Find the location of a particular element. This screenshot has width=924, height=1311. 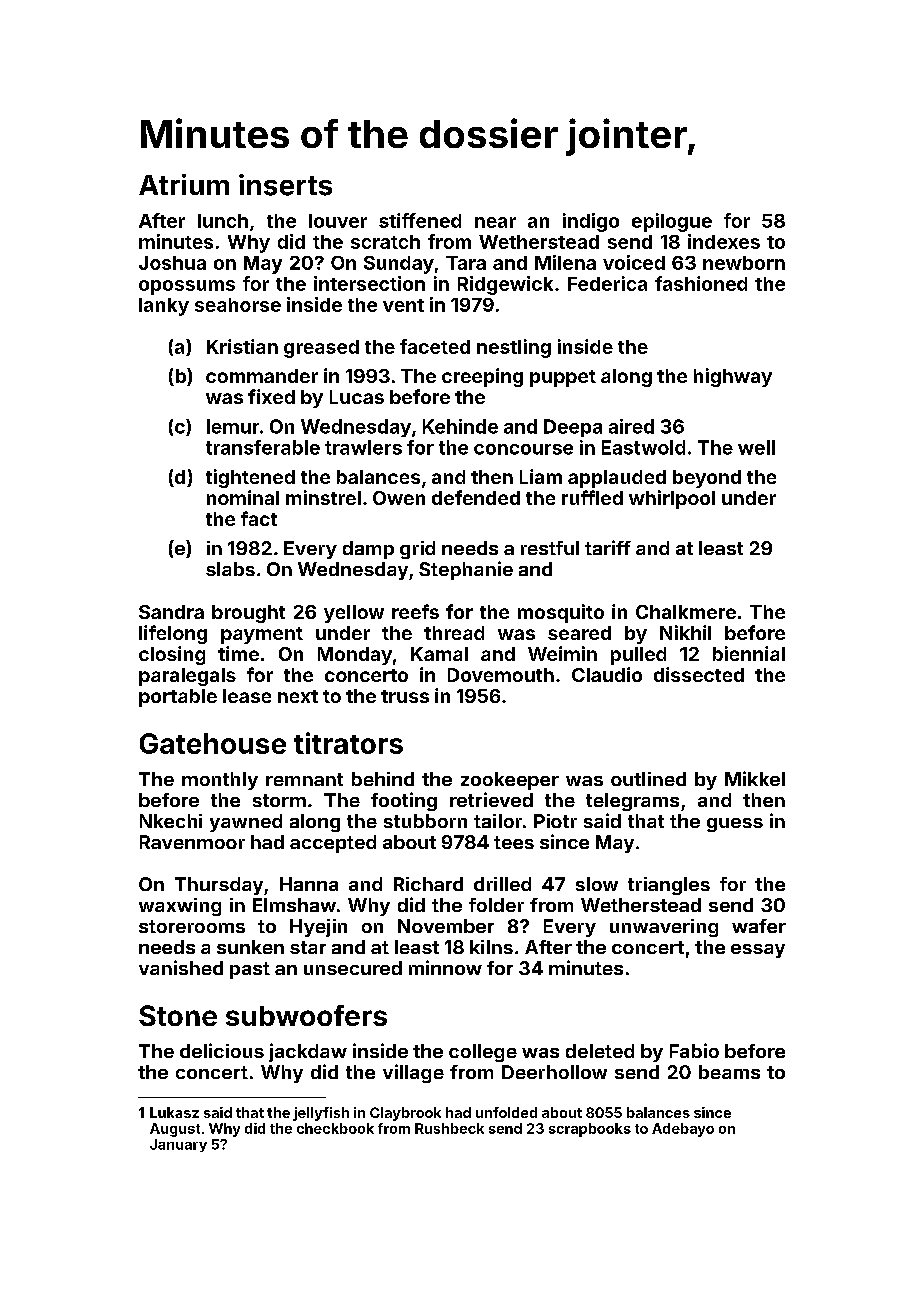

near is located at coordinates (495, 222).
